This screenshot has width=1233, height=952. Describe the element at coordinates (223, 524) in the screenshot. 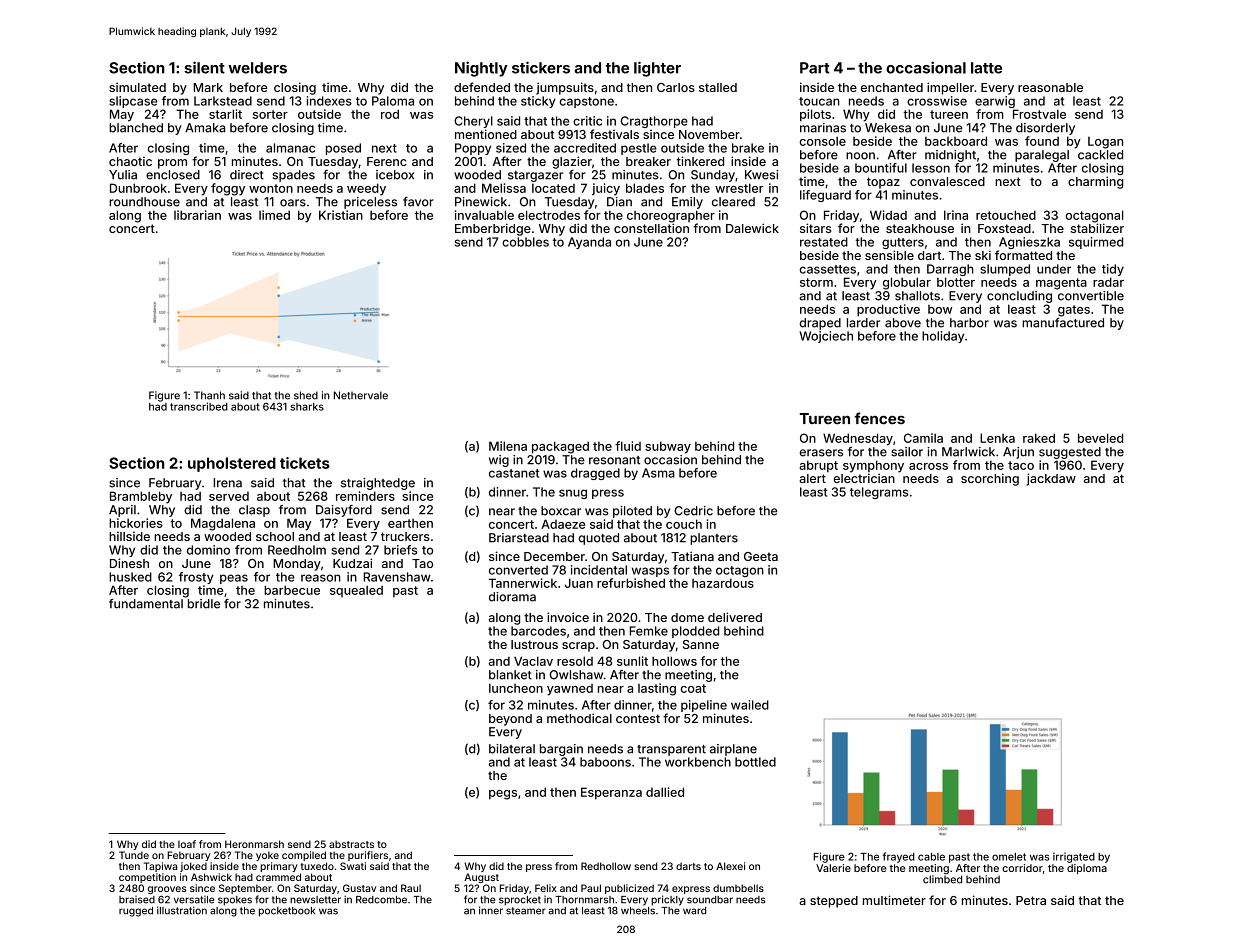

I see `Magdalena` at that location.
